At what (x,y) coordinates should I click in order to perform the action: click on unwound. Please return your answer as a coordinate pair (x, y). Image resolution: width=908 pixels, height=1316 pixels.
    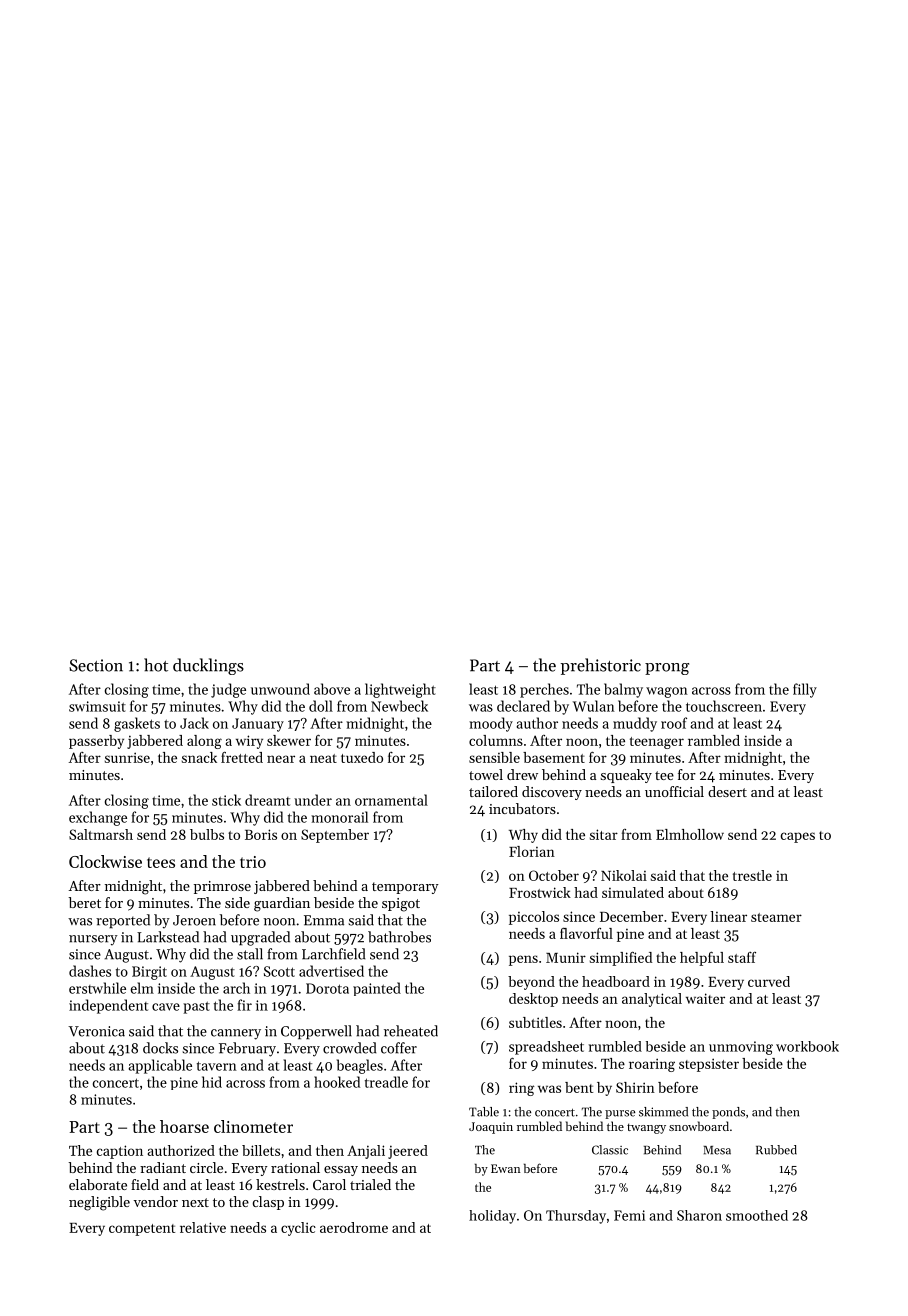
    Looking at the image, I should click on (280, 689).
